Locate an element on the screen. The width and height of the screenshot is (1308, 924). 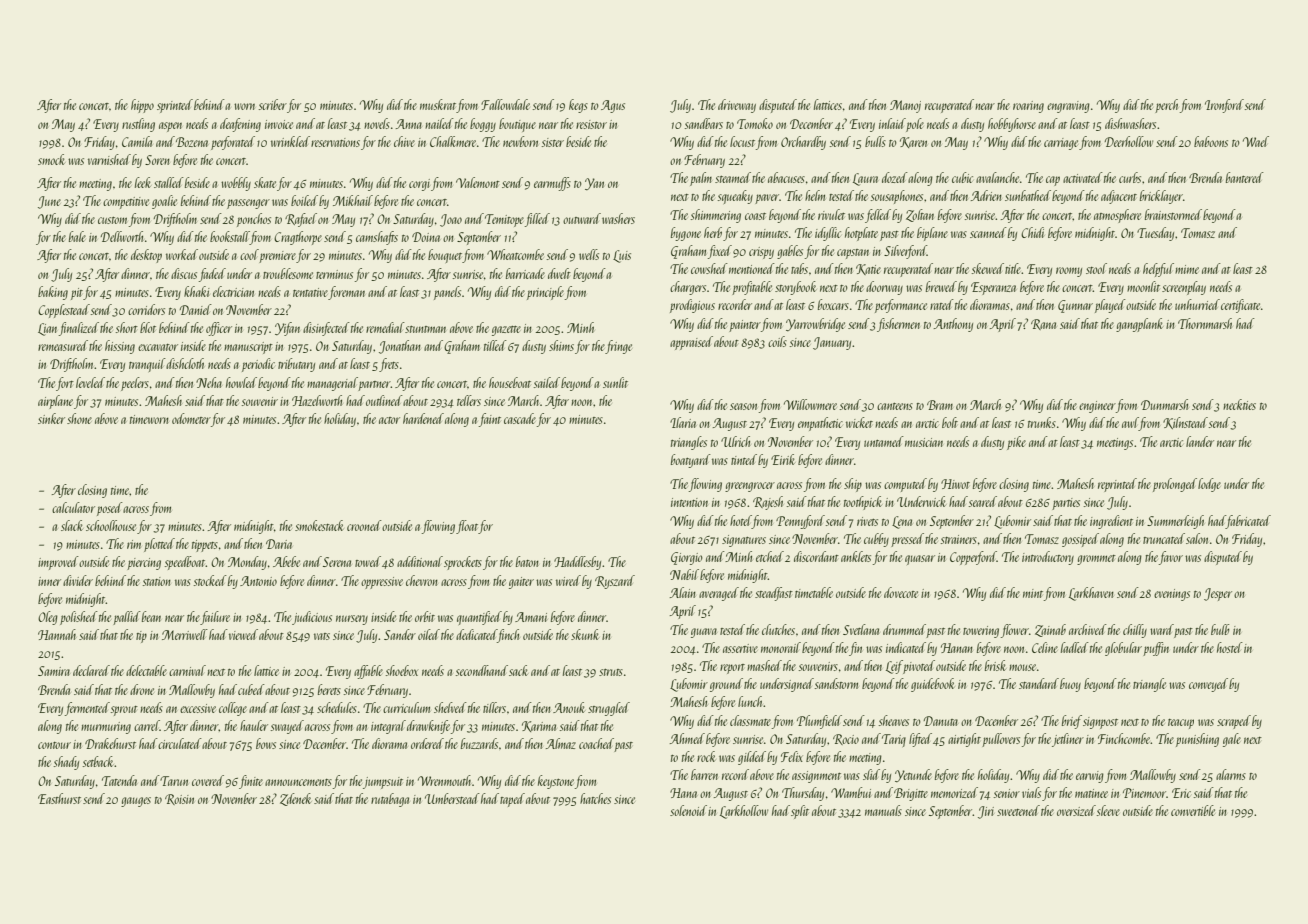
sunlit is located at coordinates (615, 382).
